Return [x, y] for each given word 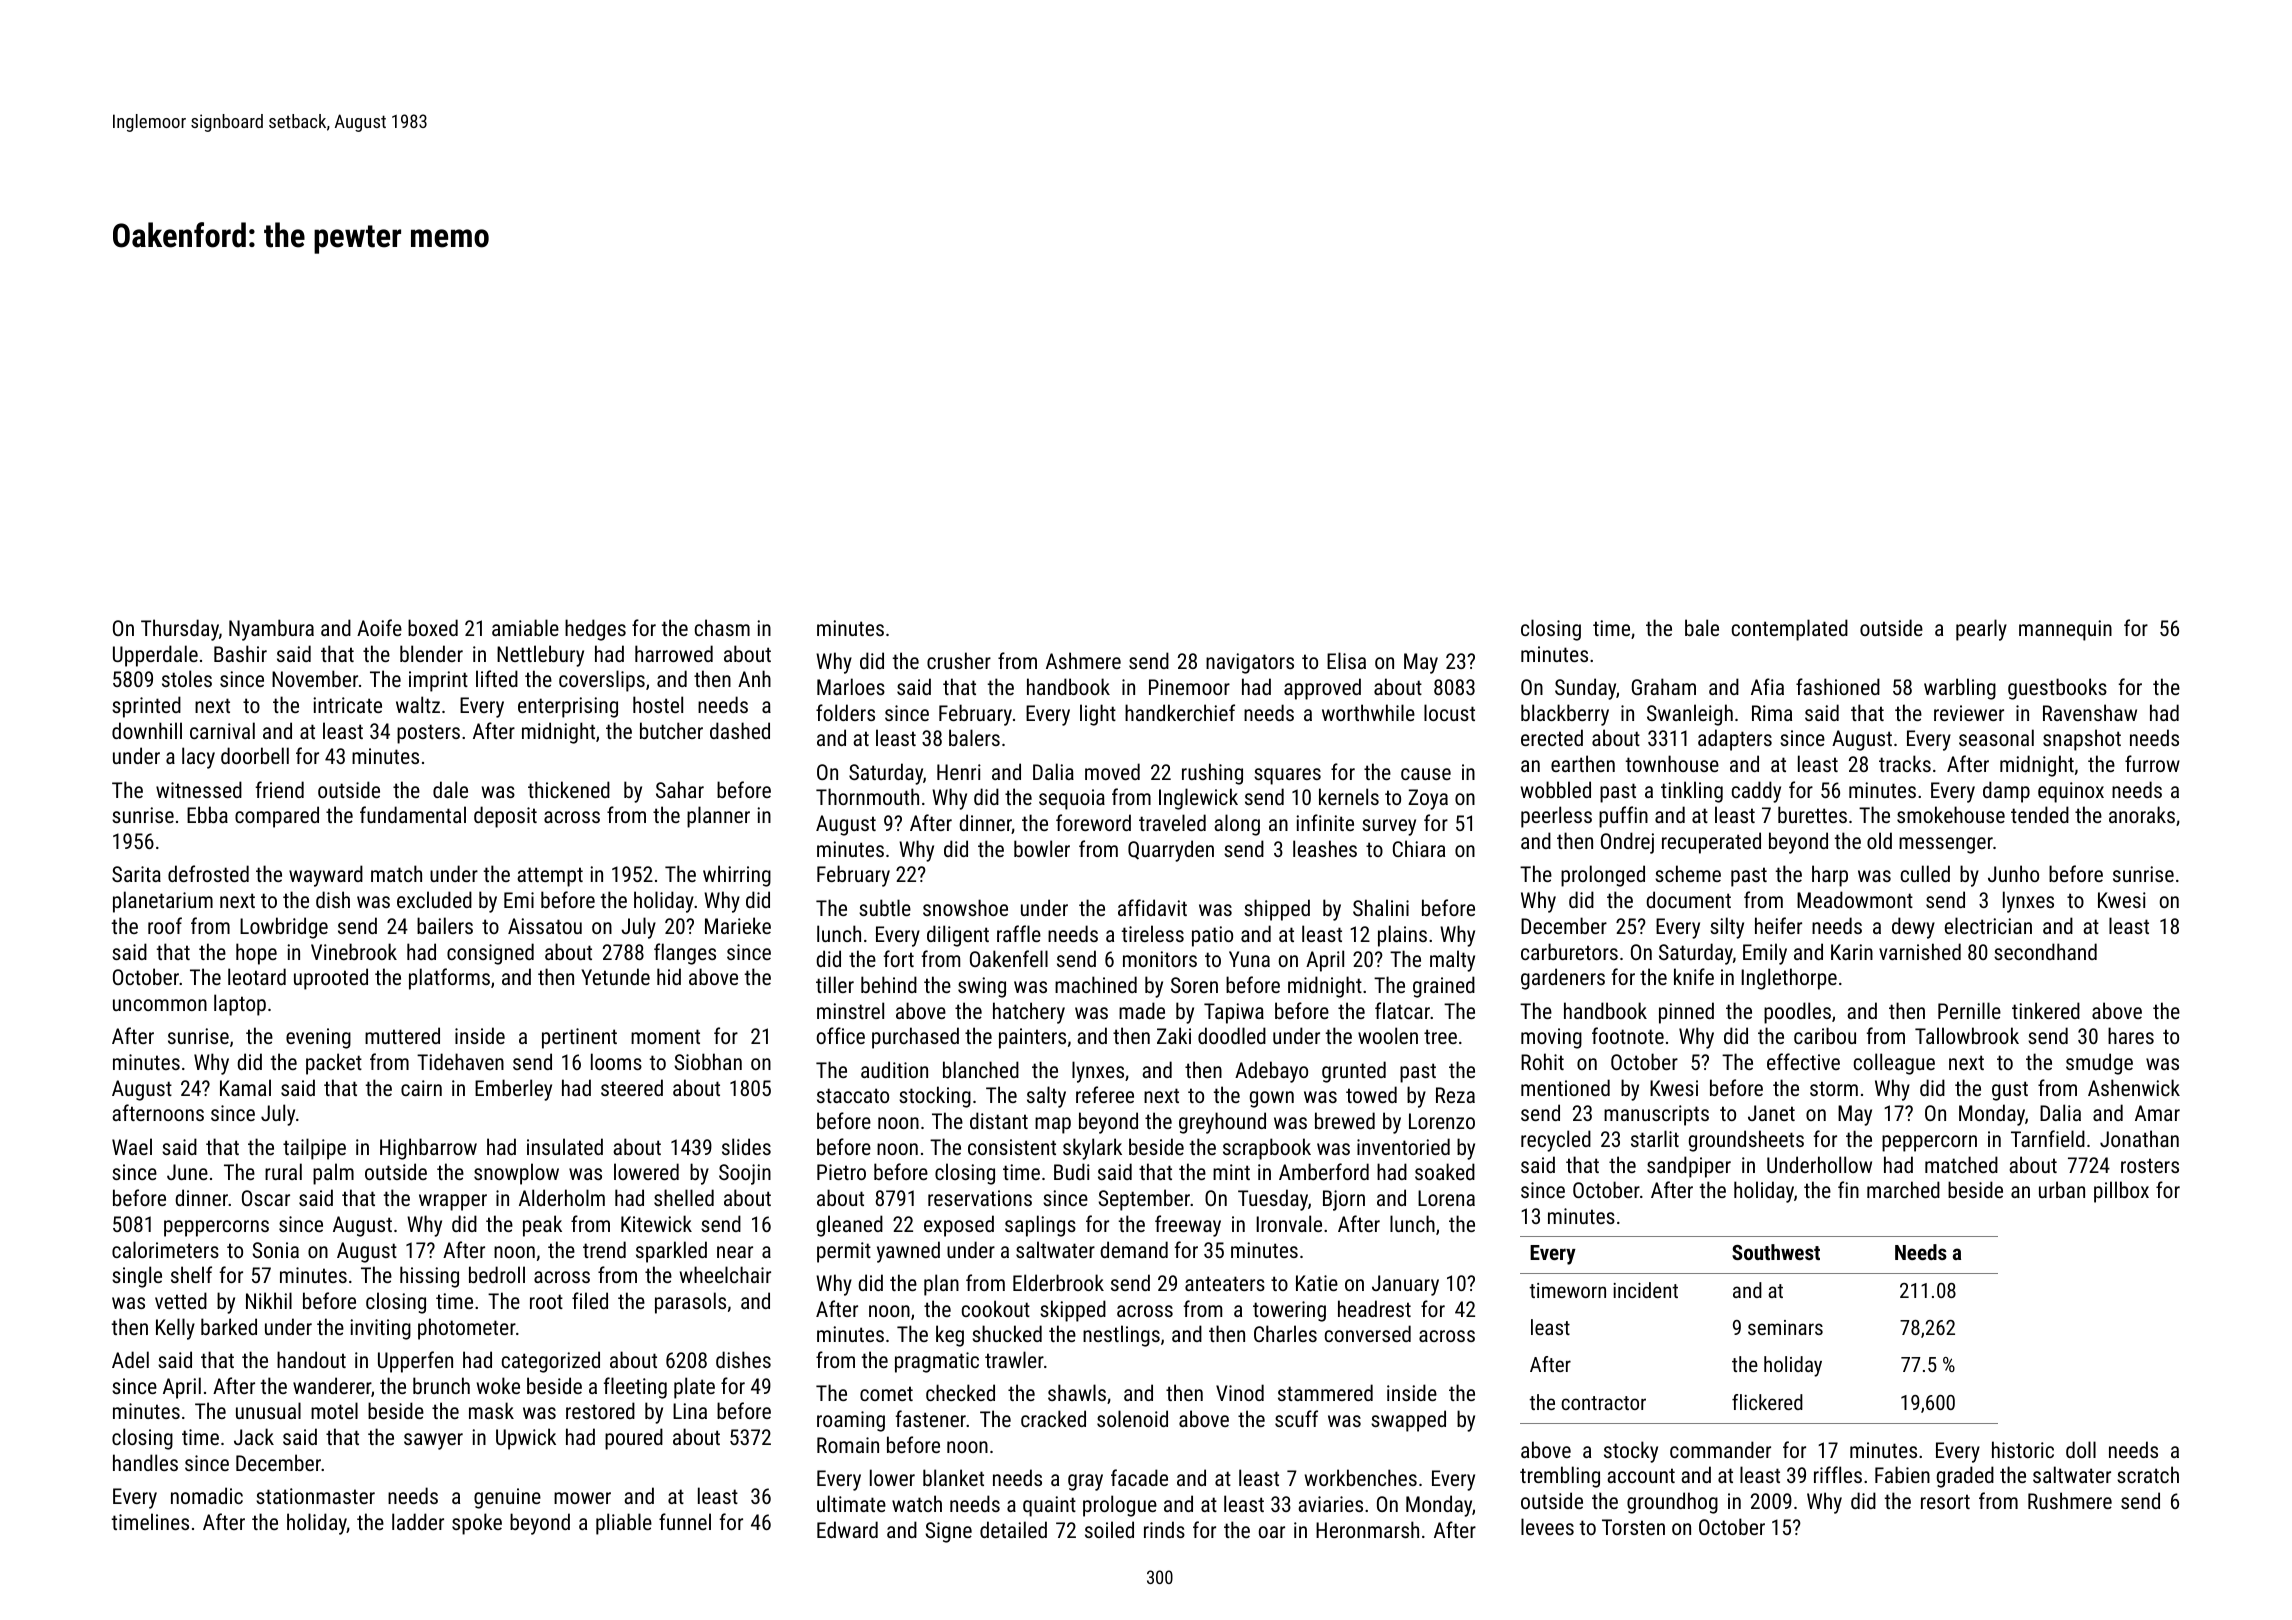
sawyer [433, 1441]
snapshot [2082, 740]
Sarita [136, 874]
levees [1547, 1526]
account [1641, 1475]
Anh [754, 678]
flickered [1767, 1402]
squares [1287, 776]
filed [590, 1300]
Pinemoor [1189, 687]
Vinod [1240, 1392]
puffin [1623, 817]
